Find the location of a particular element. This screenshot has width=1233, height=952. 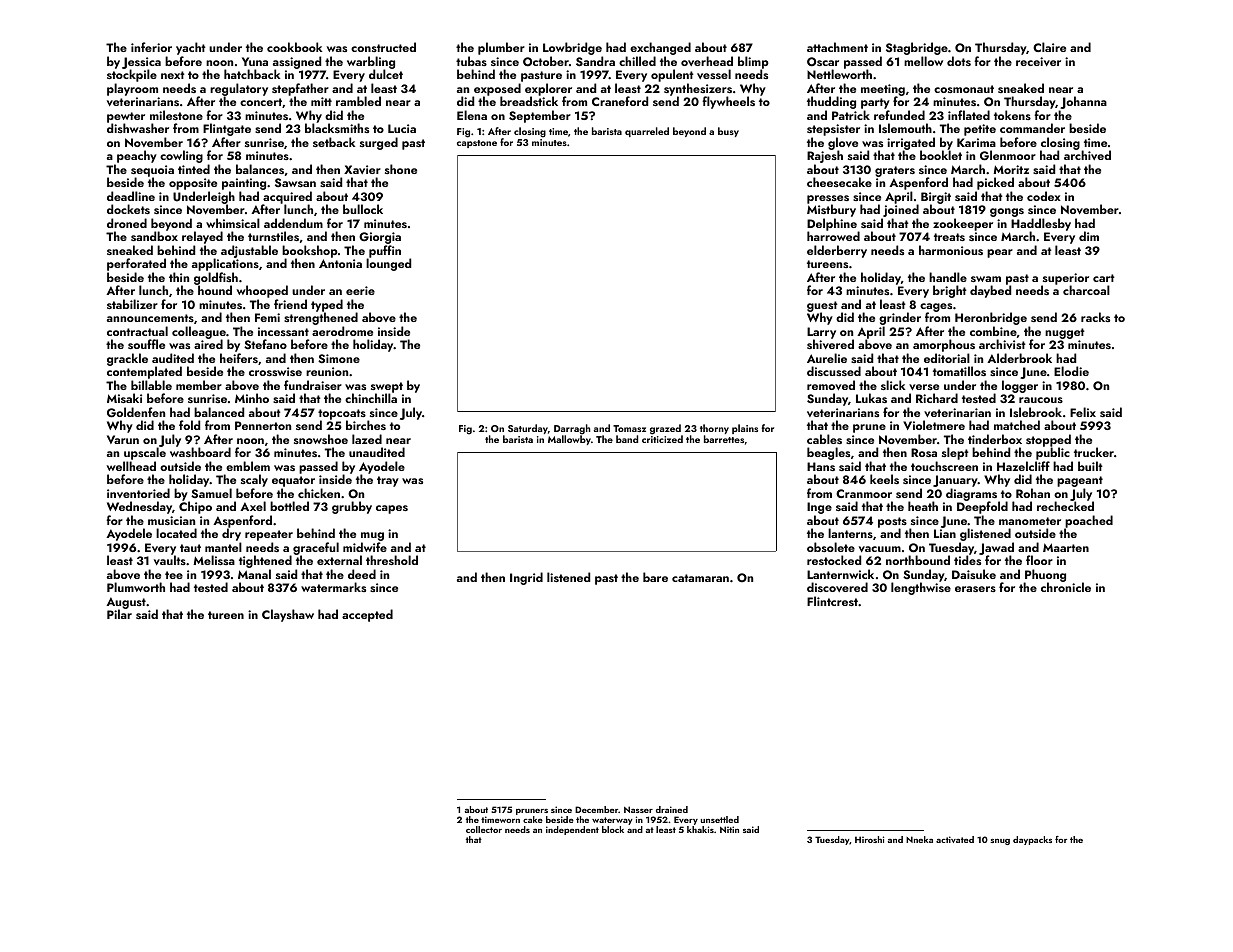

watermarks is located at coordinates (333, 587).
